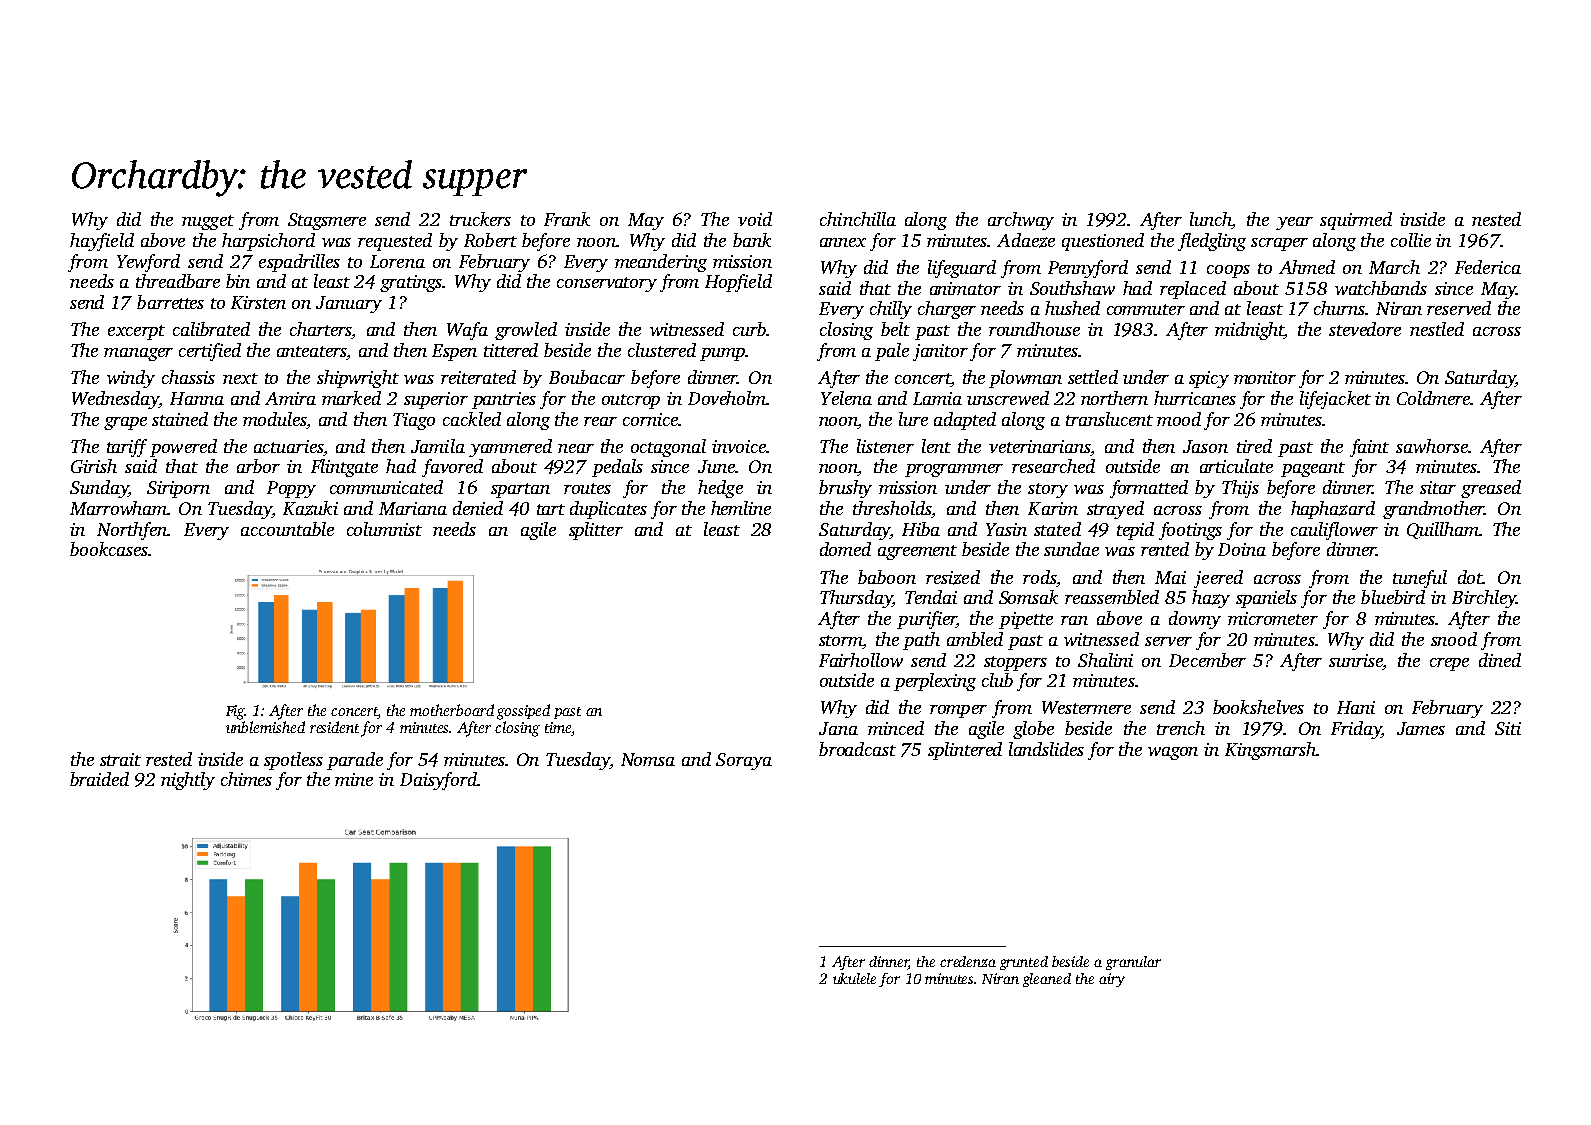 This document has width=1591, height=1125. I want to click on scraper, so click(1279, 244).
